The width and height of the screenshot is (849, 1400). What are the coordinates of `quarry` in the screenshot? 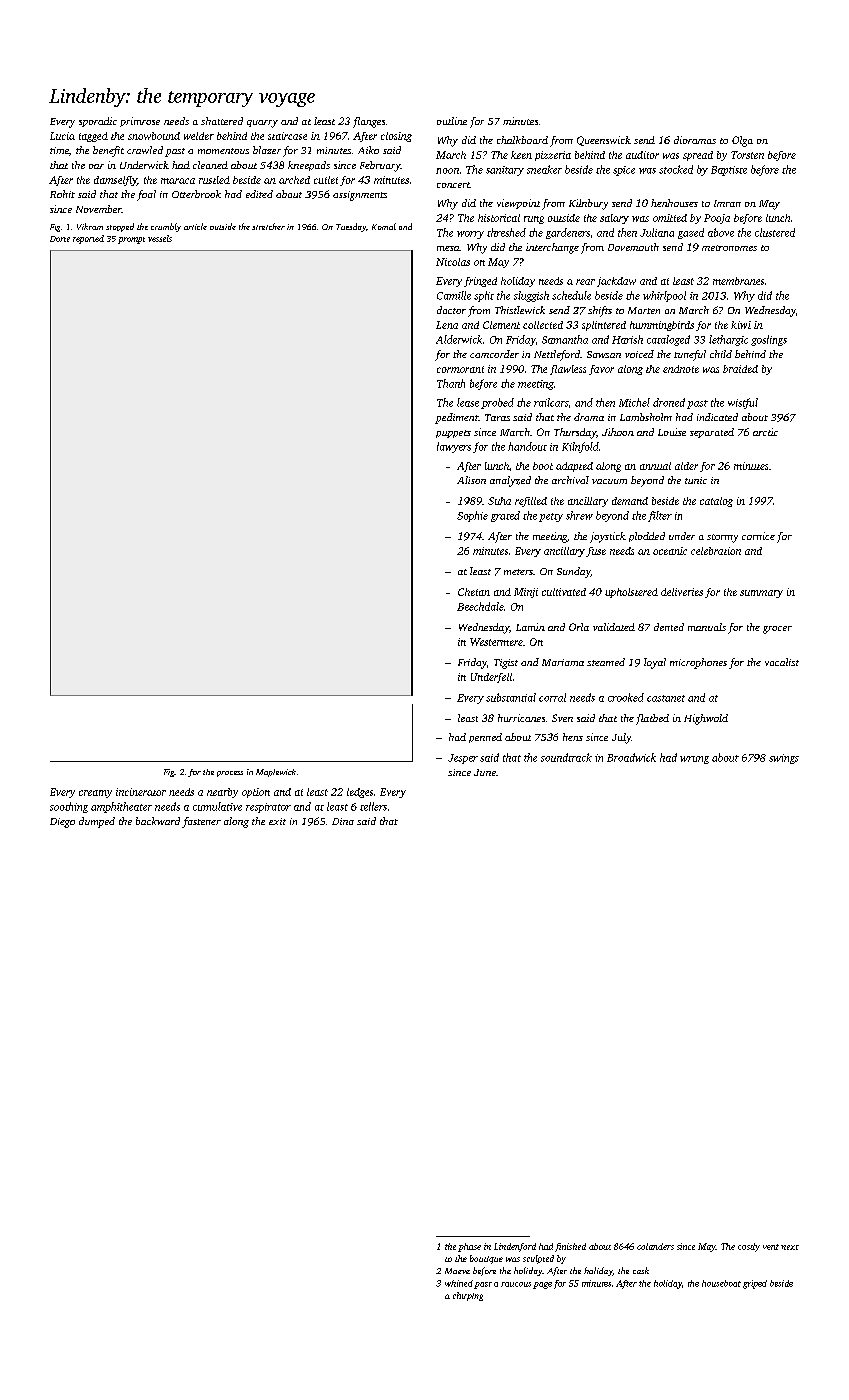 It's located at (262, 124).
